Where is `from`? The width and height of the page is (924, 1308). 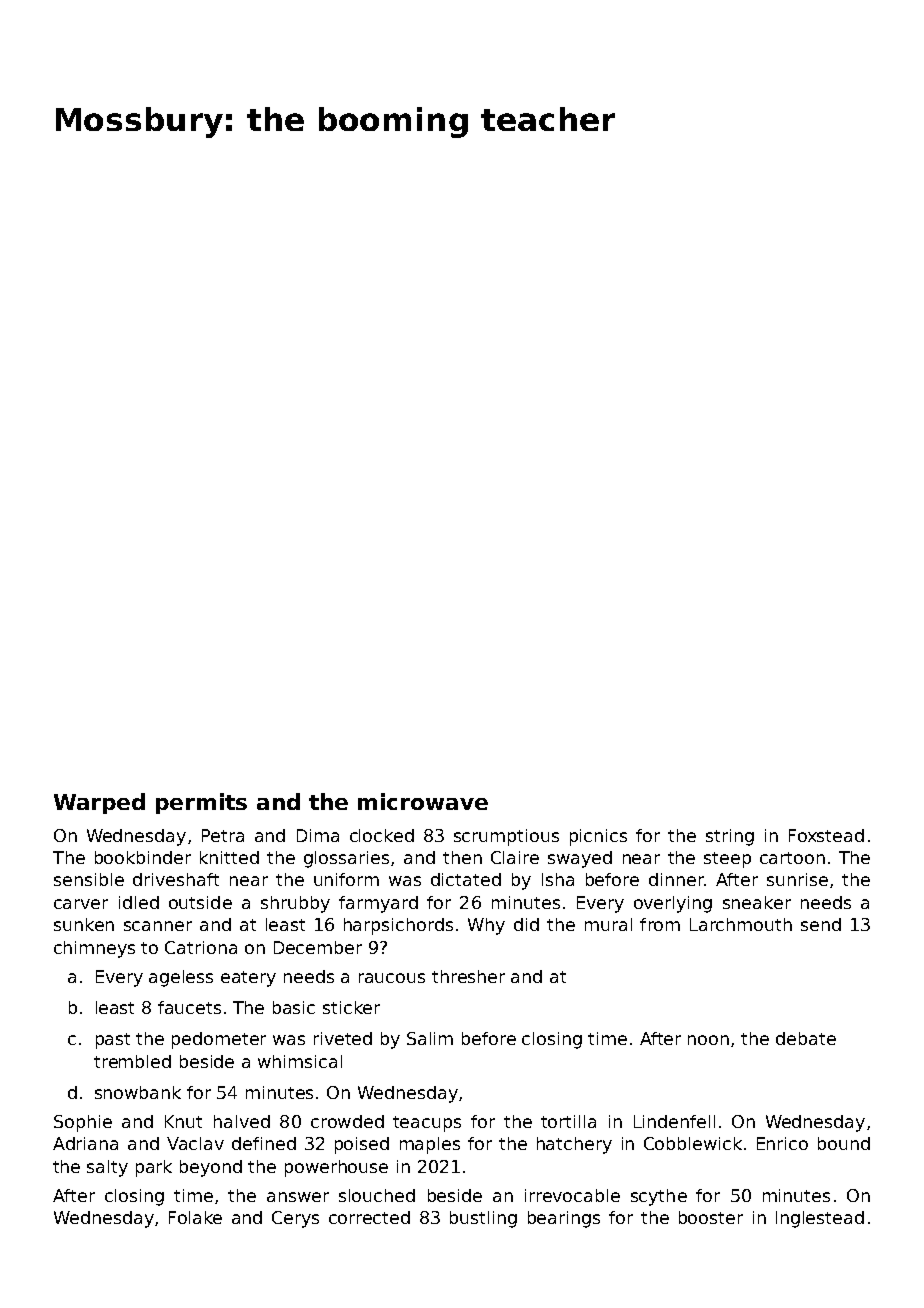 from is located at coordinates (660, 924).
